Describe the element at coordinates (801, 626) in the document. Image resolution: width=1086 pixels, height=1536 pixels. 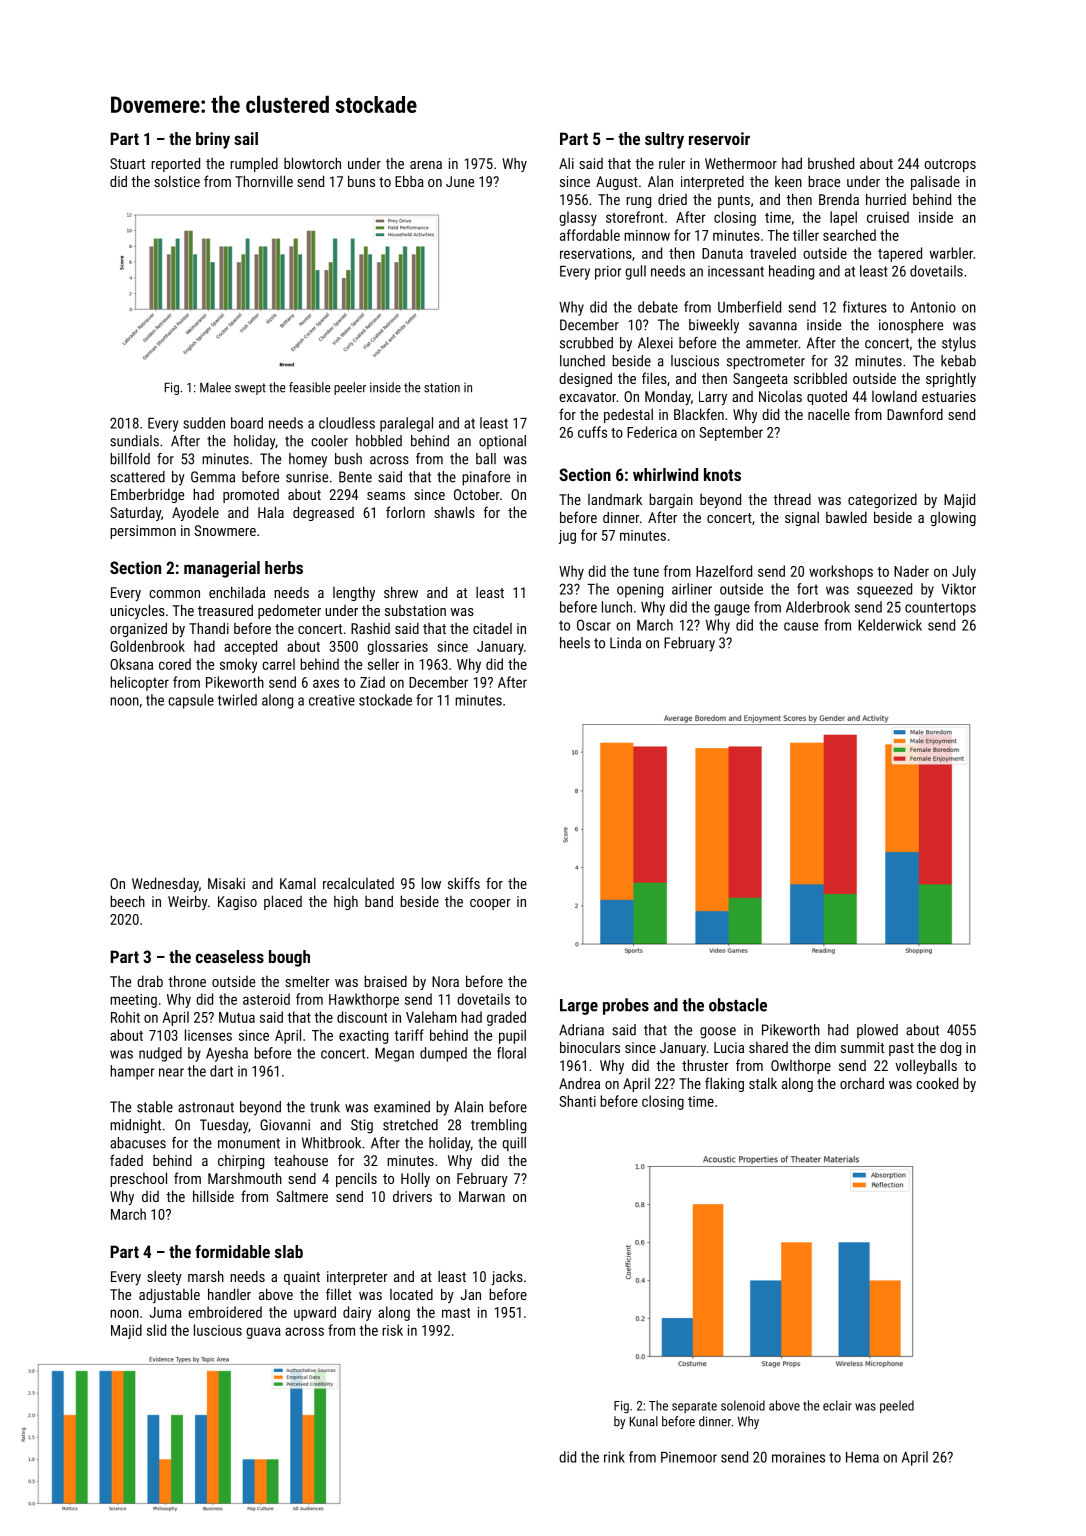
I see `cause` at that location.
